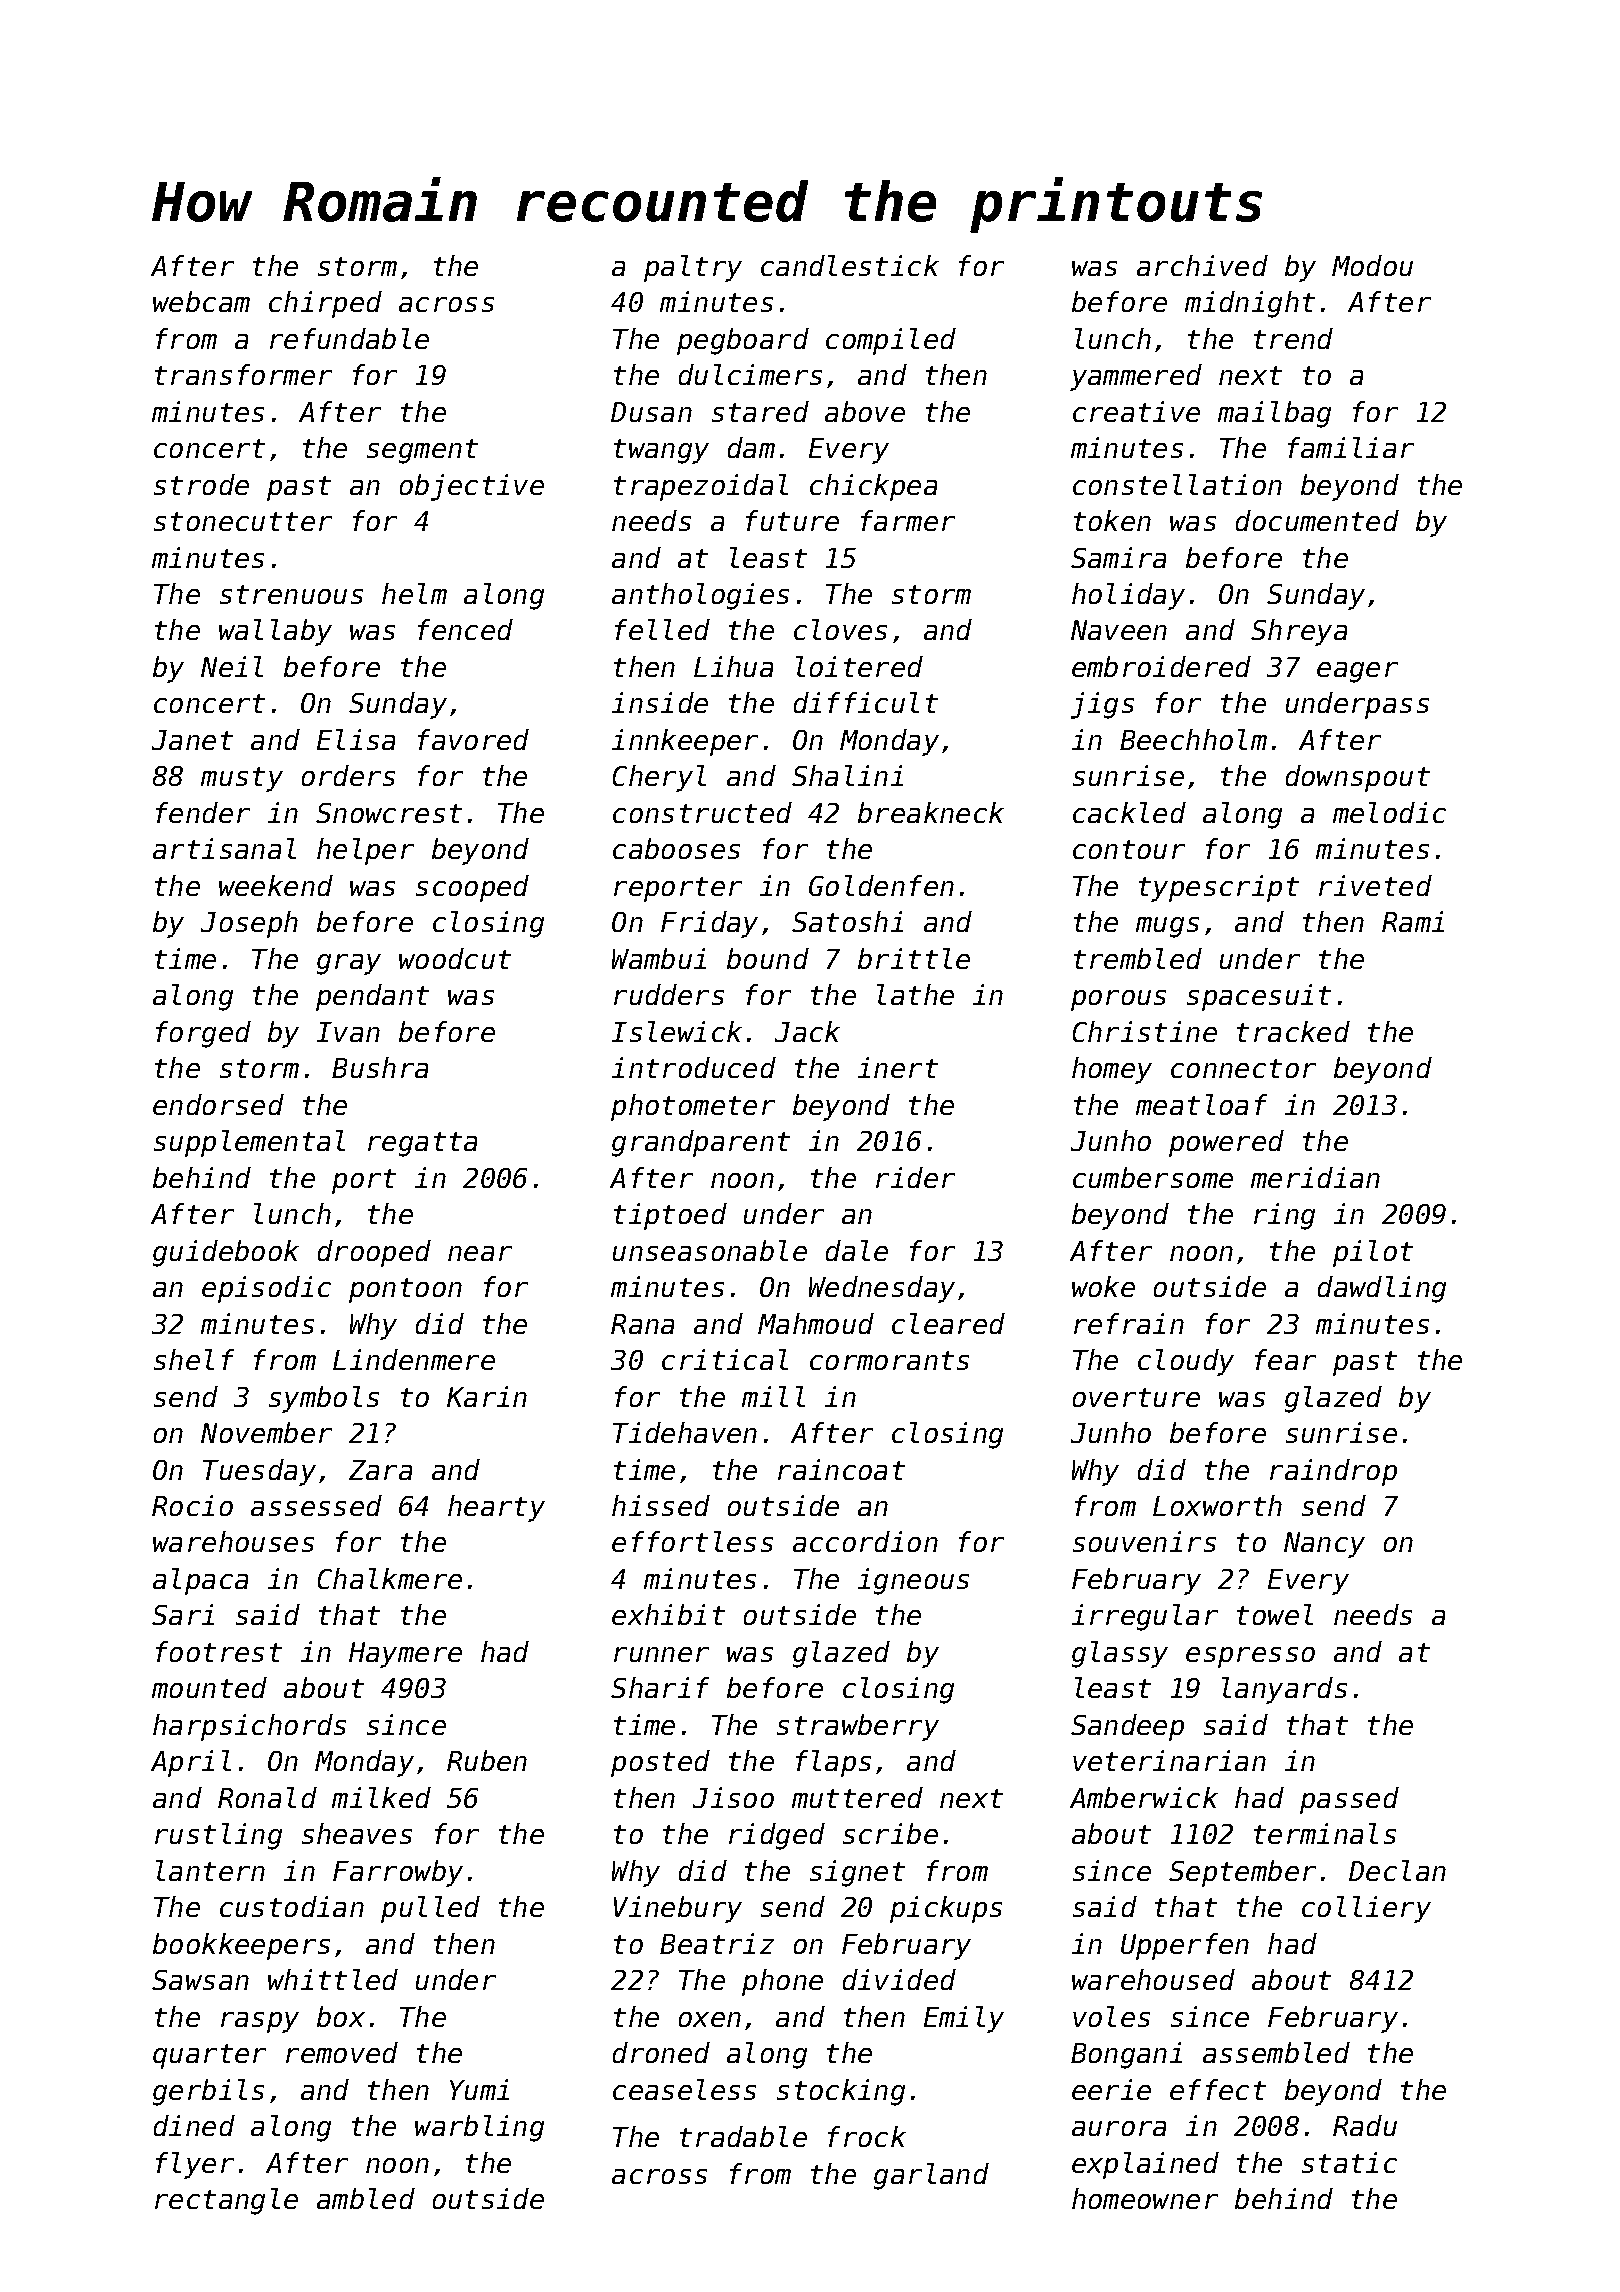  Describe the element at coordinates (1365, 2125) in the screenshot. I see `Radu` at that location.
